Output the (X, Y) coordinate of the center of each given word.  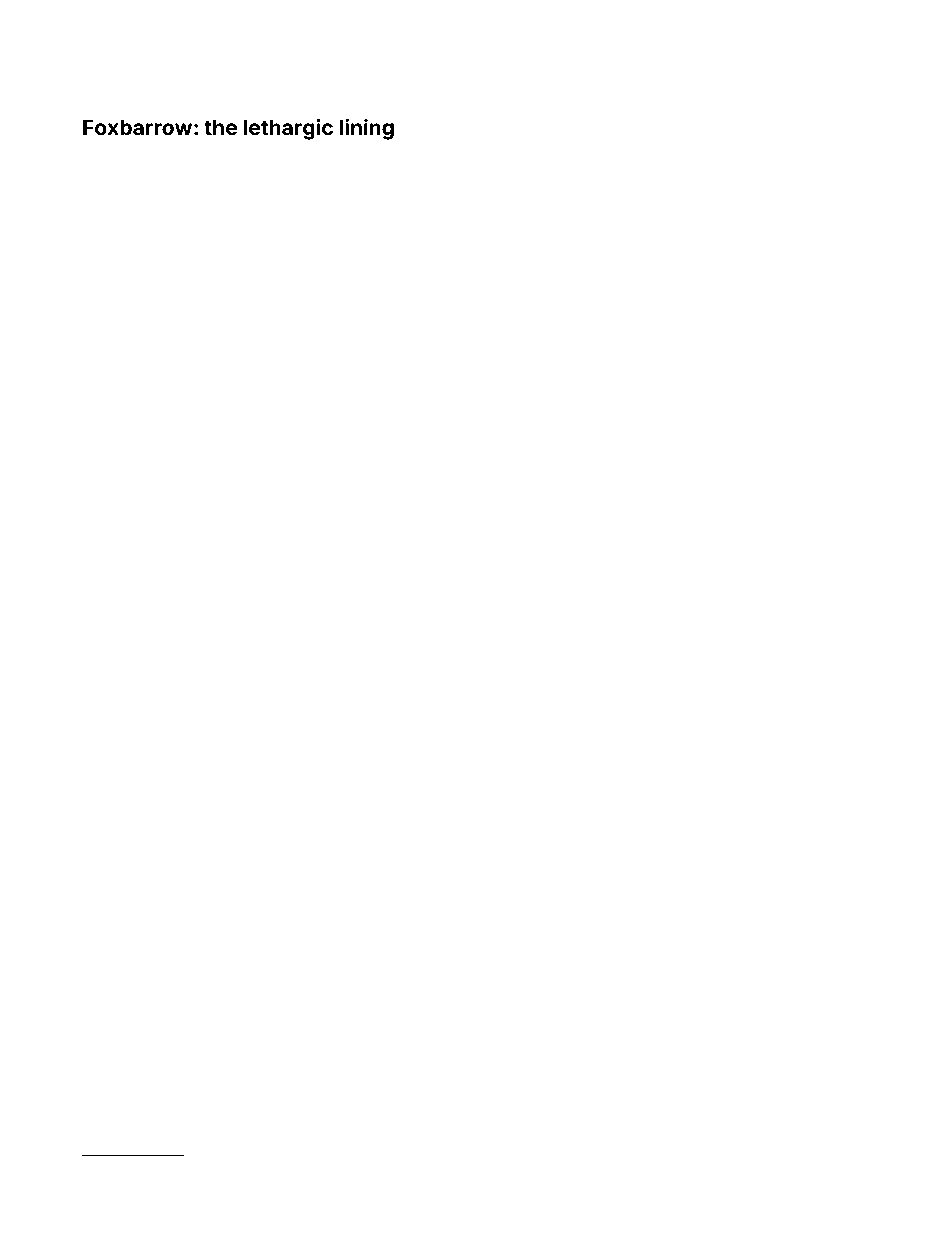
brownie (154, 487)
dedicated (824, 681)
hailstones (563, 705)
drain (596, 153)
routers (284, 153)
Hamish (837, 165)
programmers (525, 556)
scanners (839, 1000)
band (187, 647)
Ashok (508, 999)
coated (192, 766)
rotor (680, 518)
